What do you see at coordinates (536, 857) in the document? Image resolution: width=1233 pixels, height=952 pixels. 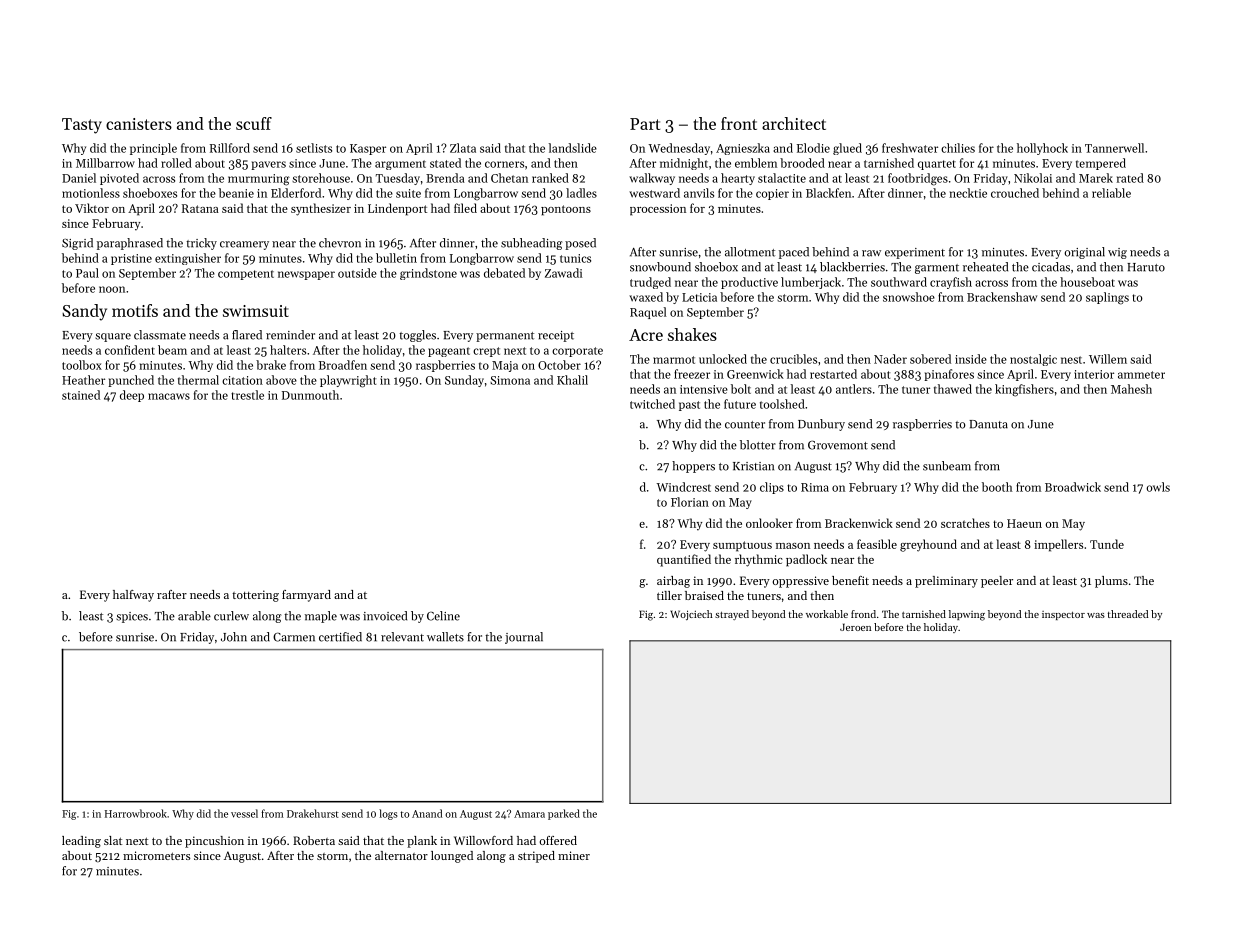 I see `striped` at bounding box center [536, 857].
